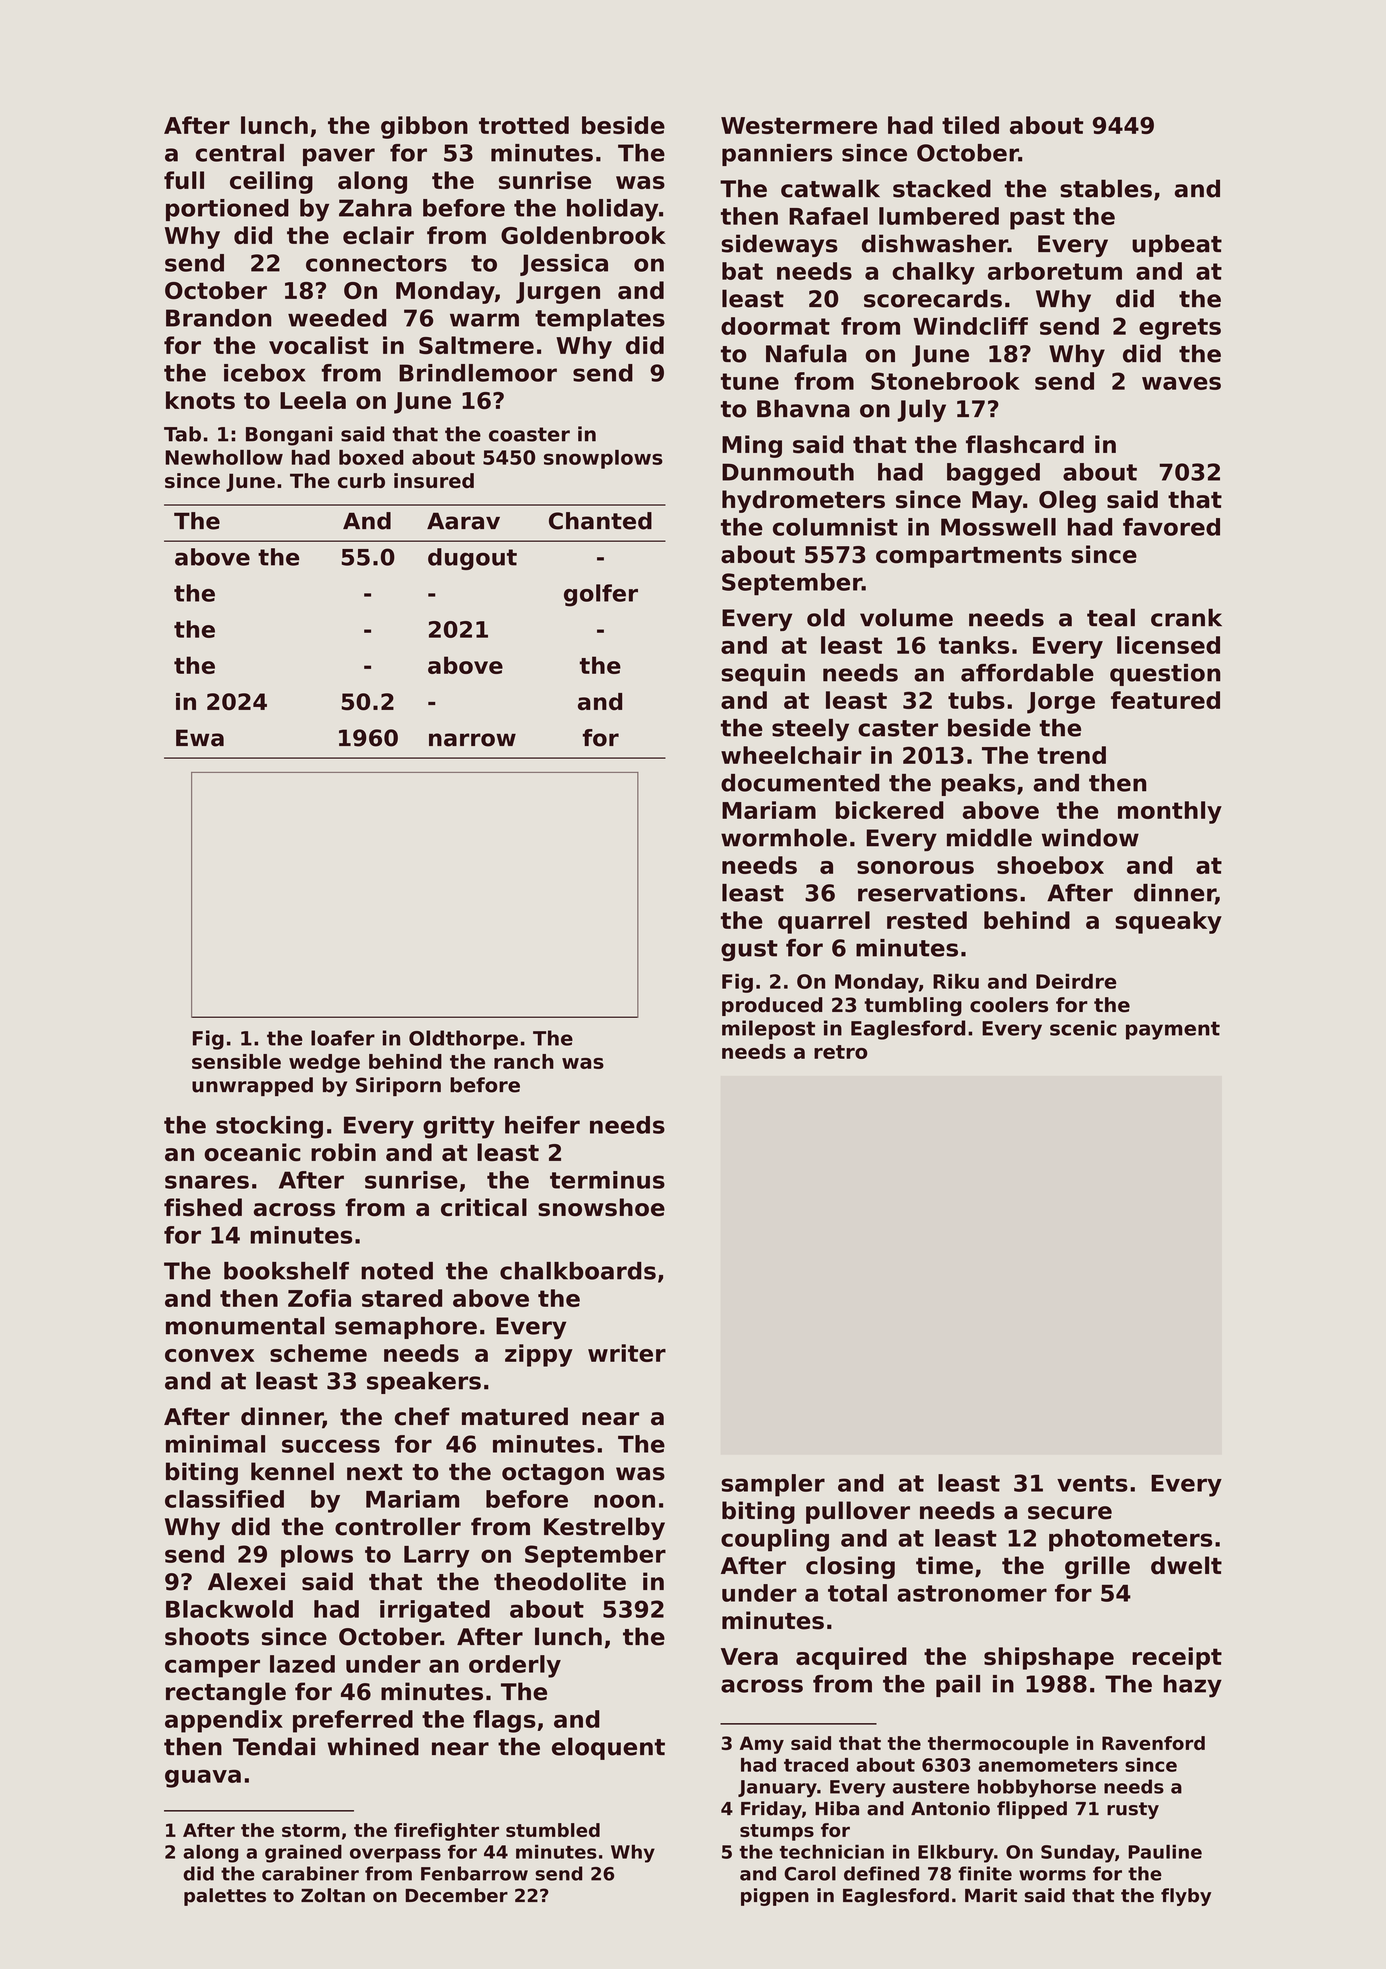  What do you see at coordinates (1083, 1028) in the document?
I see `scenic` at bounding box center [1083, 1028].
